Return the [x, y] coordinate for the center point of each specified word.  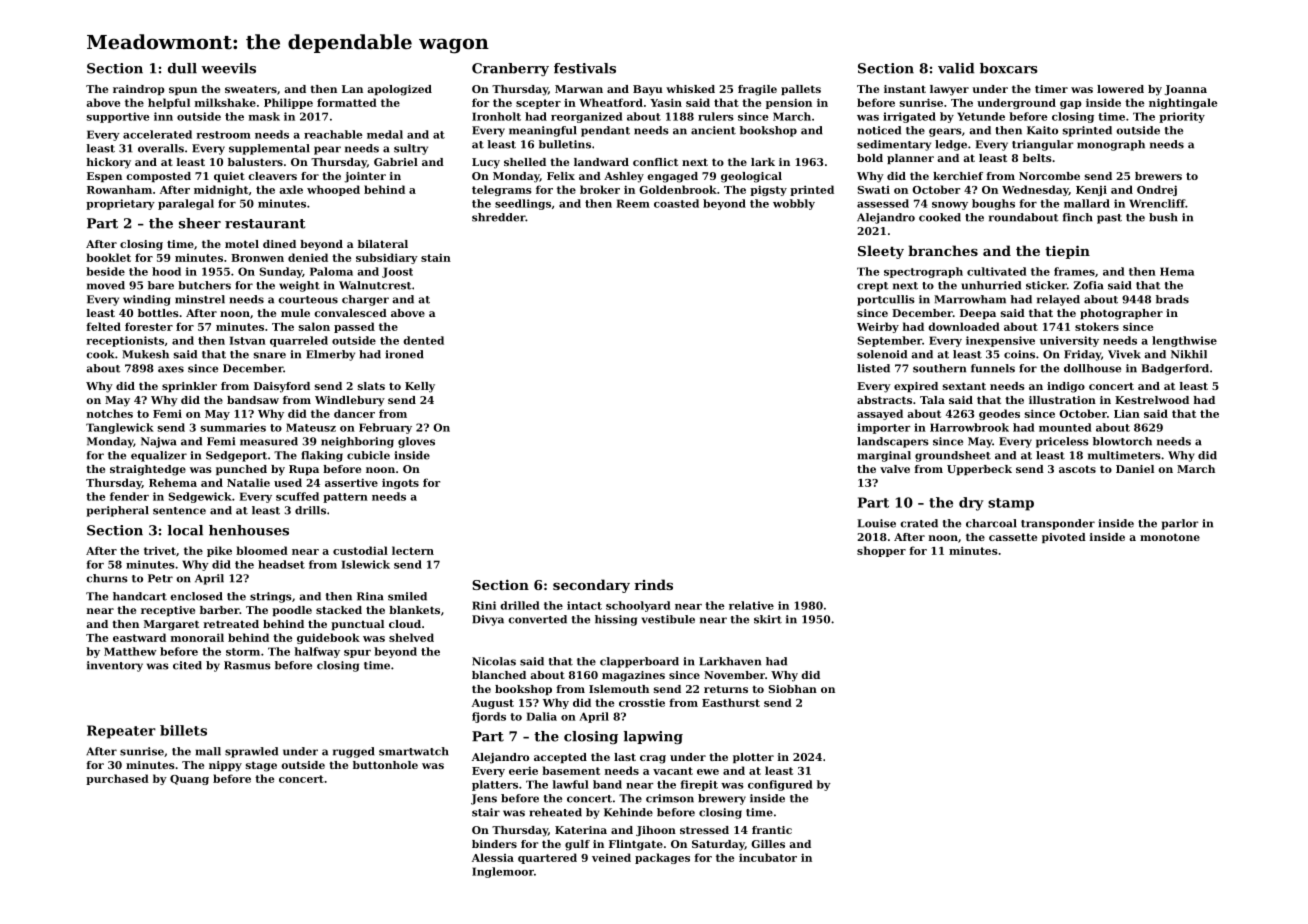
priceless [1062, 442]
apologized [399, 90]
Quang [189, 780]
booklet [108, 257]
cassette [1013, 537]
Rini [484, 605]
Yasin [666, 102]
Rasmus [247, 665]
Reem [633, 203]
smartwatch [414, 751]
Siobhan [792, 689]
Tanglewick [120, 428]
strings [271, 597]
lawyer [949, 90]
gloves [416, 442]
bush [1163, 217]
